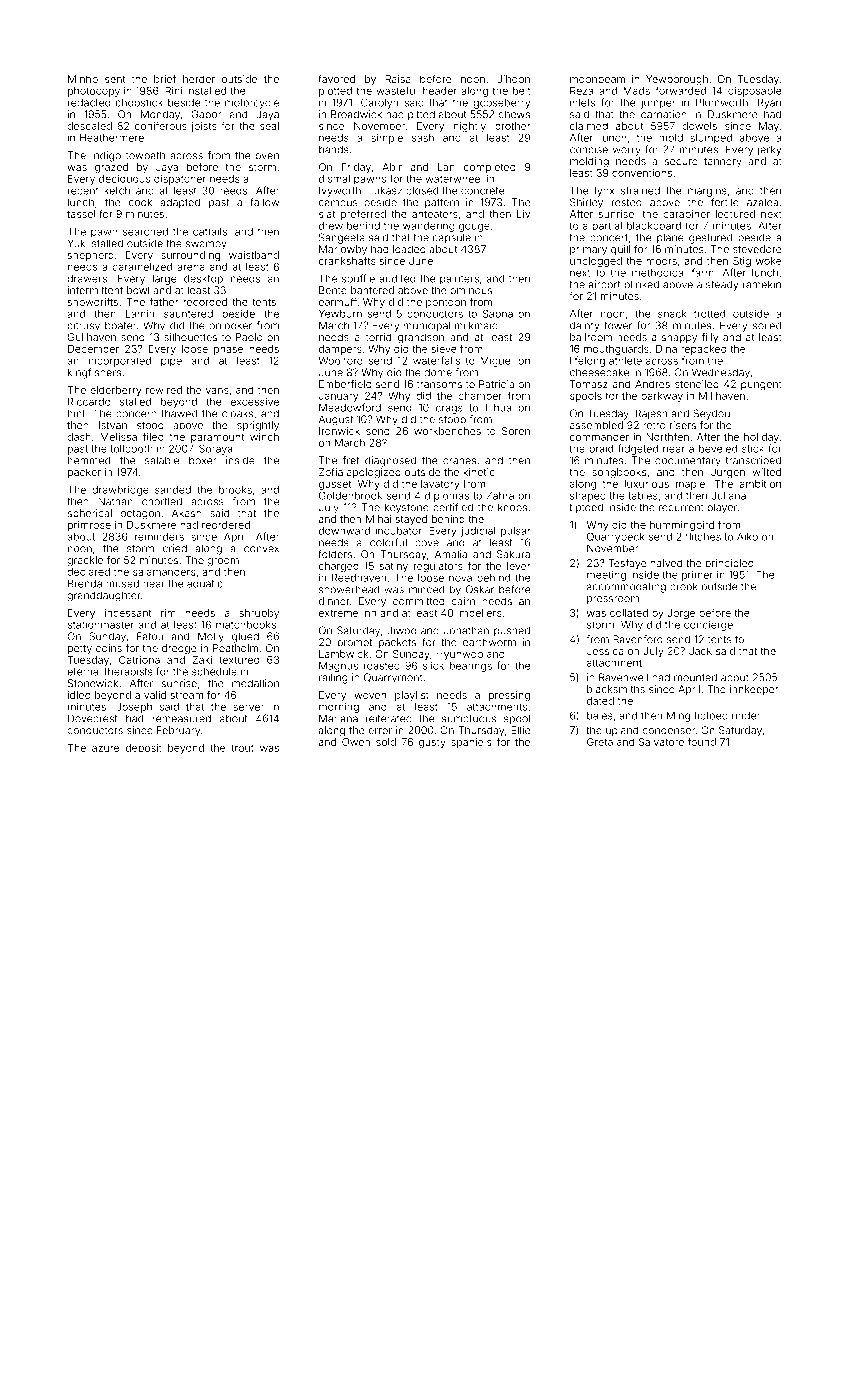 The height and width of the document is (1400, 849). What do you see at coordinates (515, 532) in the document?
I see `pulsar` at bounding box center [515, 532].
